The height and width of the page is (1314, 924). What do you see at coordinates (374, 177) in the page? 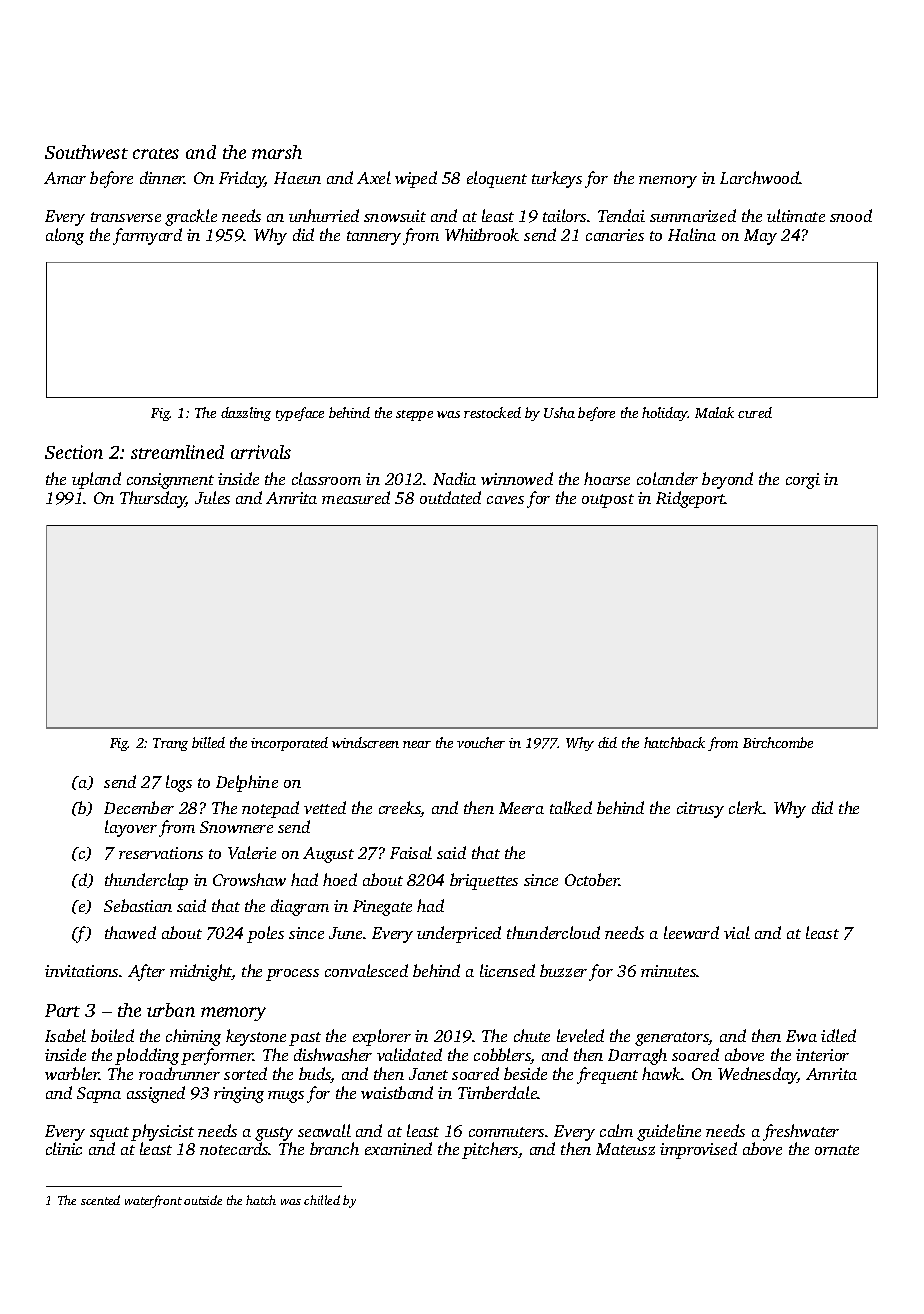
I see `Axel` at bounding box center [374, 177].
